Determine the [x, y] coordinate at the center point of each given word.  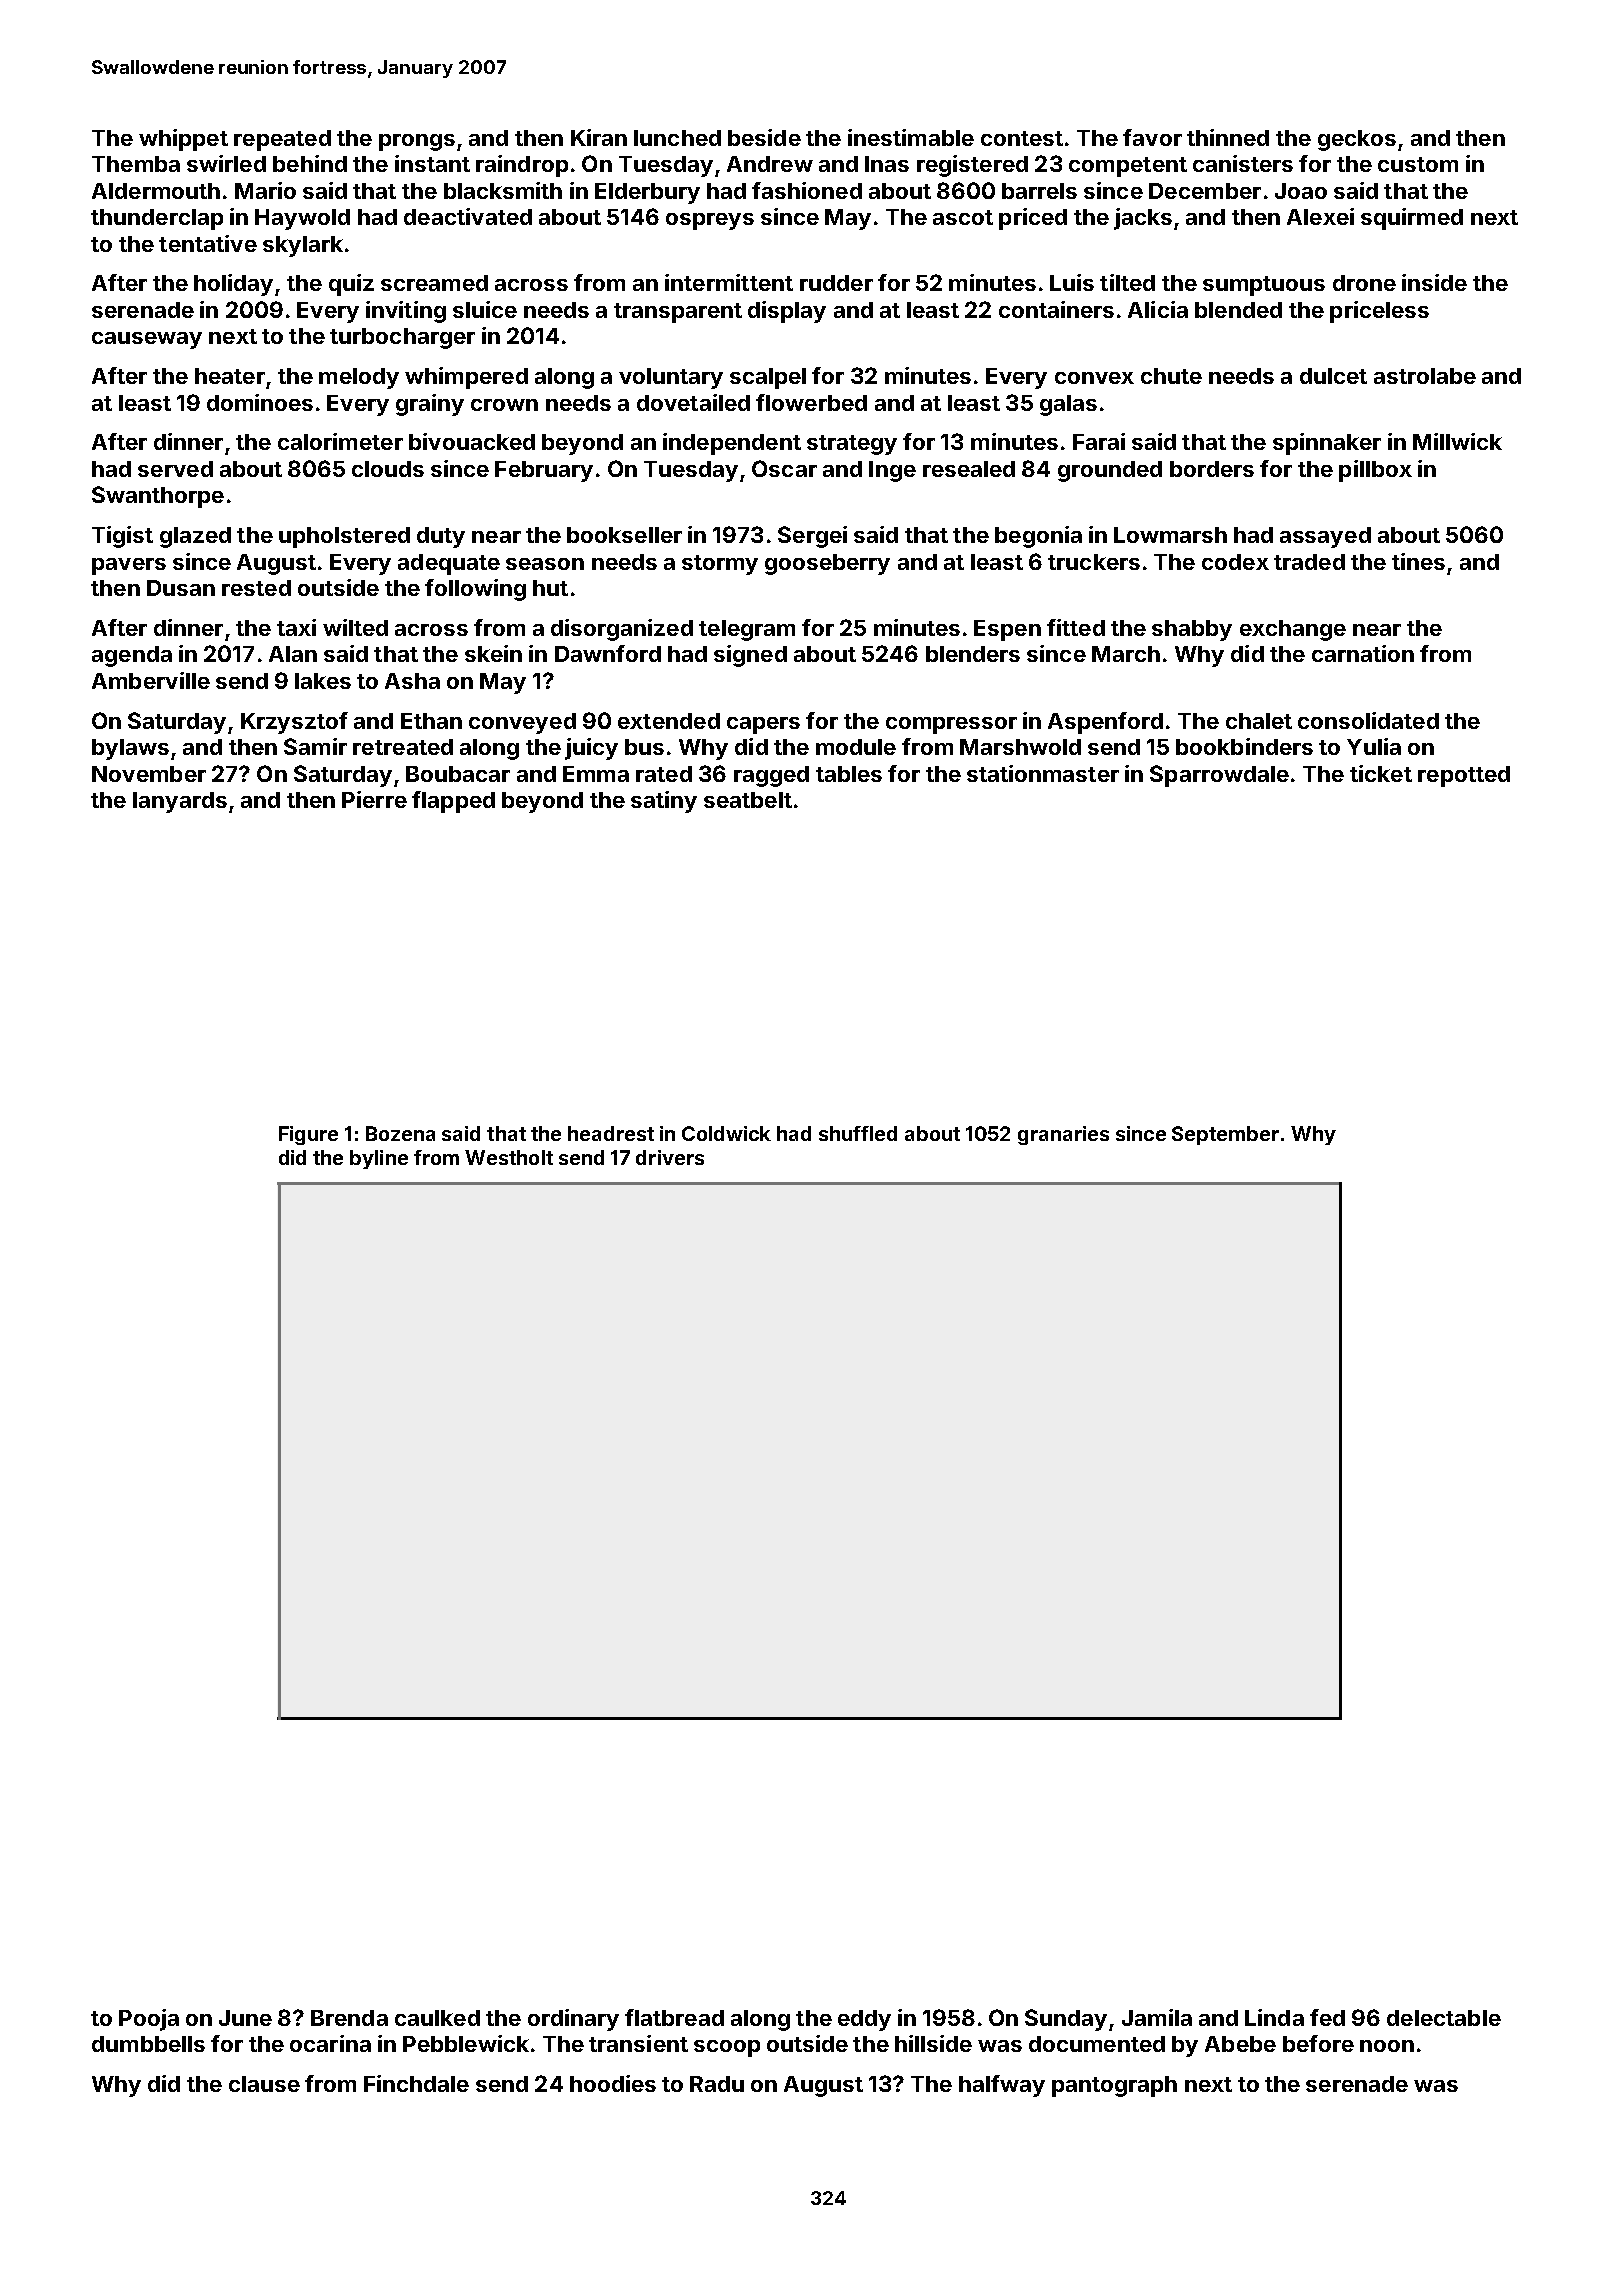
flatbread [674, 2017]
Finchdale [416, 2083]
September [1225, 1135]
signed [750, 656]
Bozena [400, 1133]
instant [432, 163]
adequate [449, 564]
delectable [1444, 2018]
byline [379, 1159]
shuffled [858, 1133]
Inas [887, 164]
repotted [1464, 776]
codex [1235, 562]
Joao [1301, 191]
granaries [1063, 1135]
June [245, 2018]
